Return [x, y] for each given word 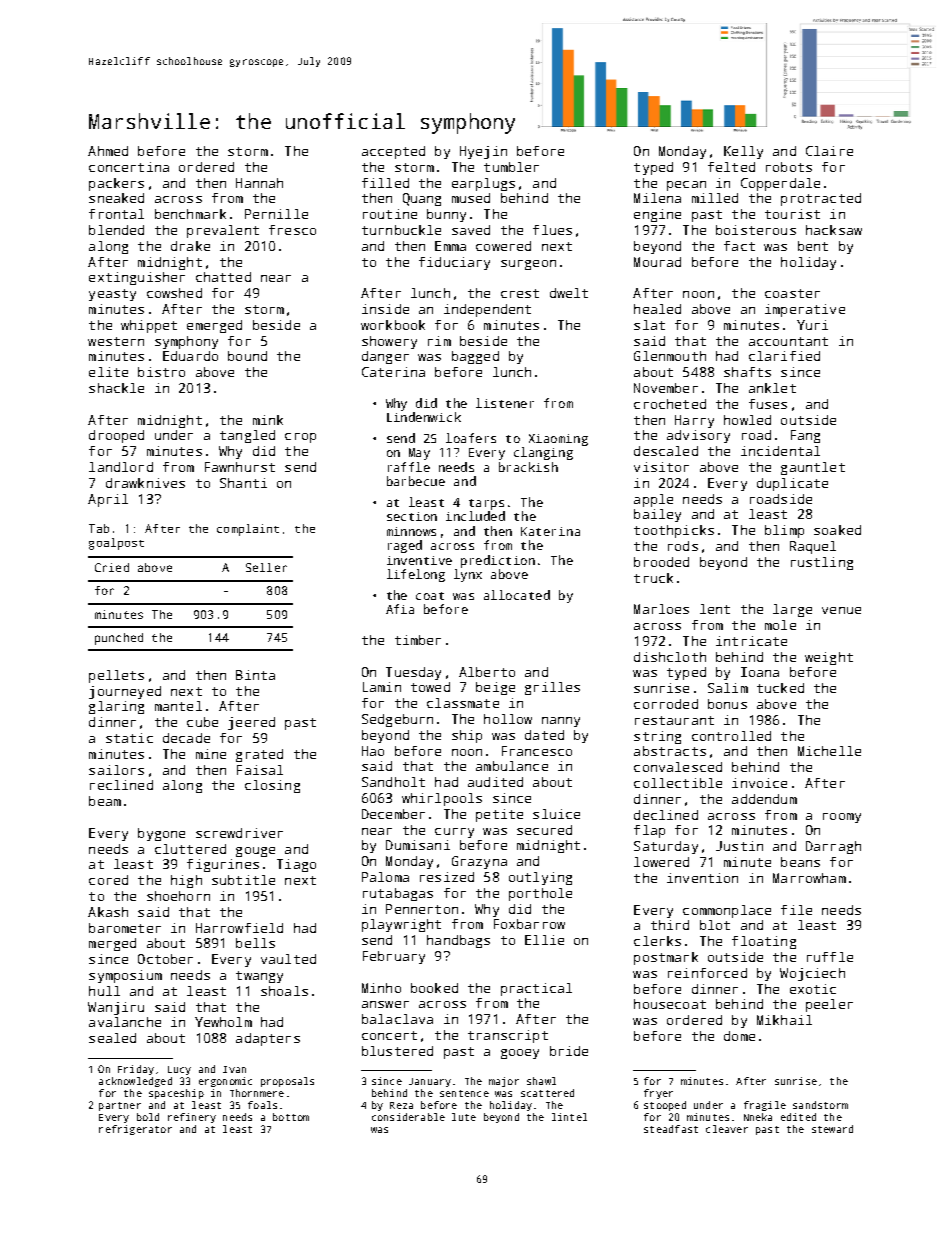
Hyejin [483, 152]
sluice [556, 814]
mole [780, 625]
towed [430, 687]
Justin [739, 846]
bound [247, 356]
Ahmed [108, 151]
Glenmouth [670, 356]
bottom [291, 1117]
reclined [121, 785]
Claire [829, 151]
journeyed [125, 692]
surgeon [528, 265]
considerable [408, 1117]
